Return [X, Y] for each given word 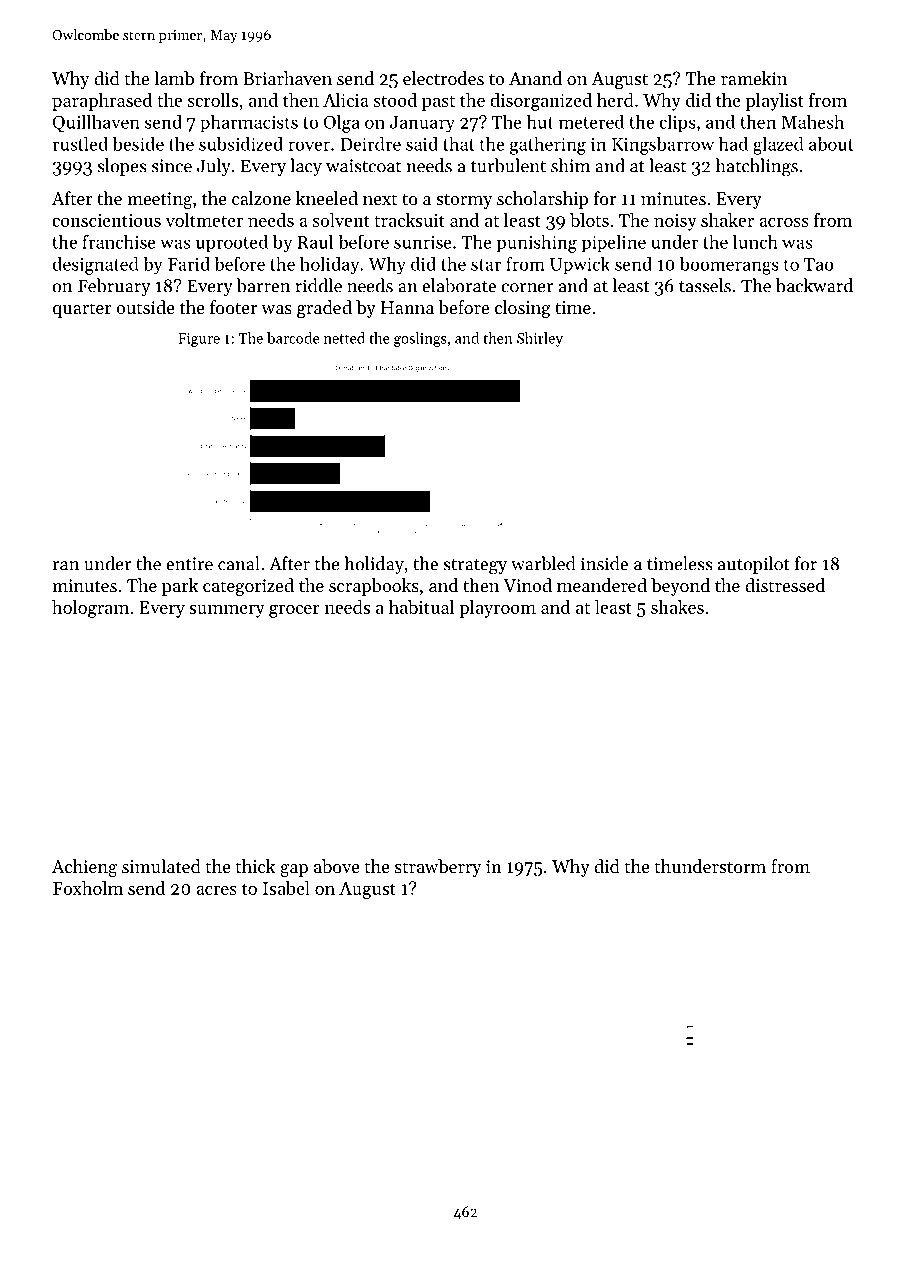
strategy [475, 567]
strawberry [438, 868]
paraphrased [102, 102]
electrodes [443, 78]
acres [216, 890]
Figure [199, 340]
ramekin [754, 78]
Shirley [540, 339]
